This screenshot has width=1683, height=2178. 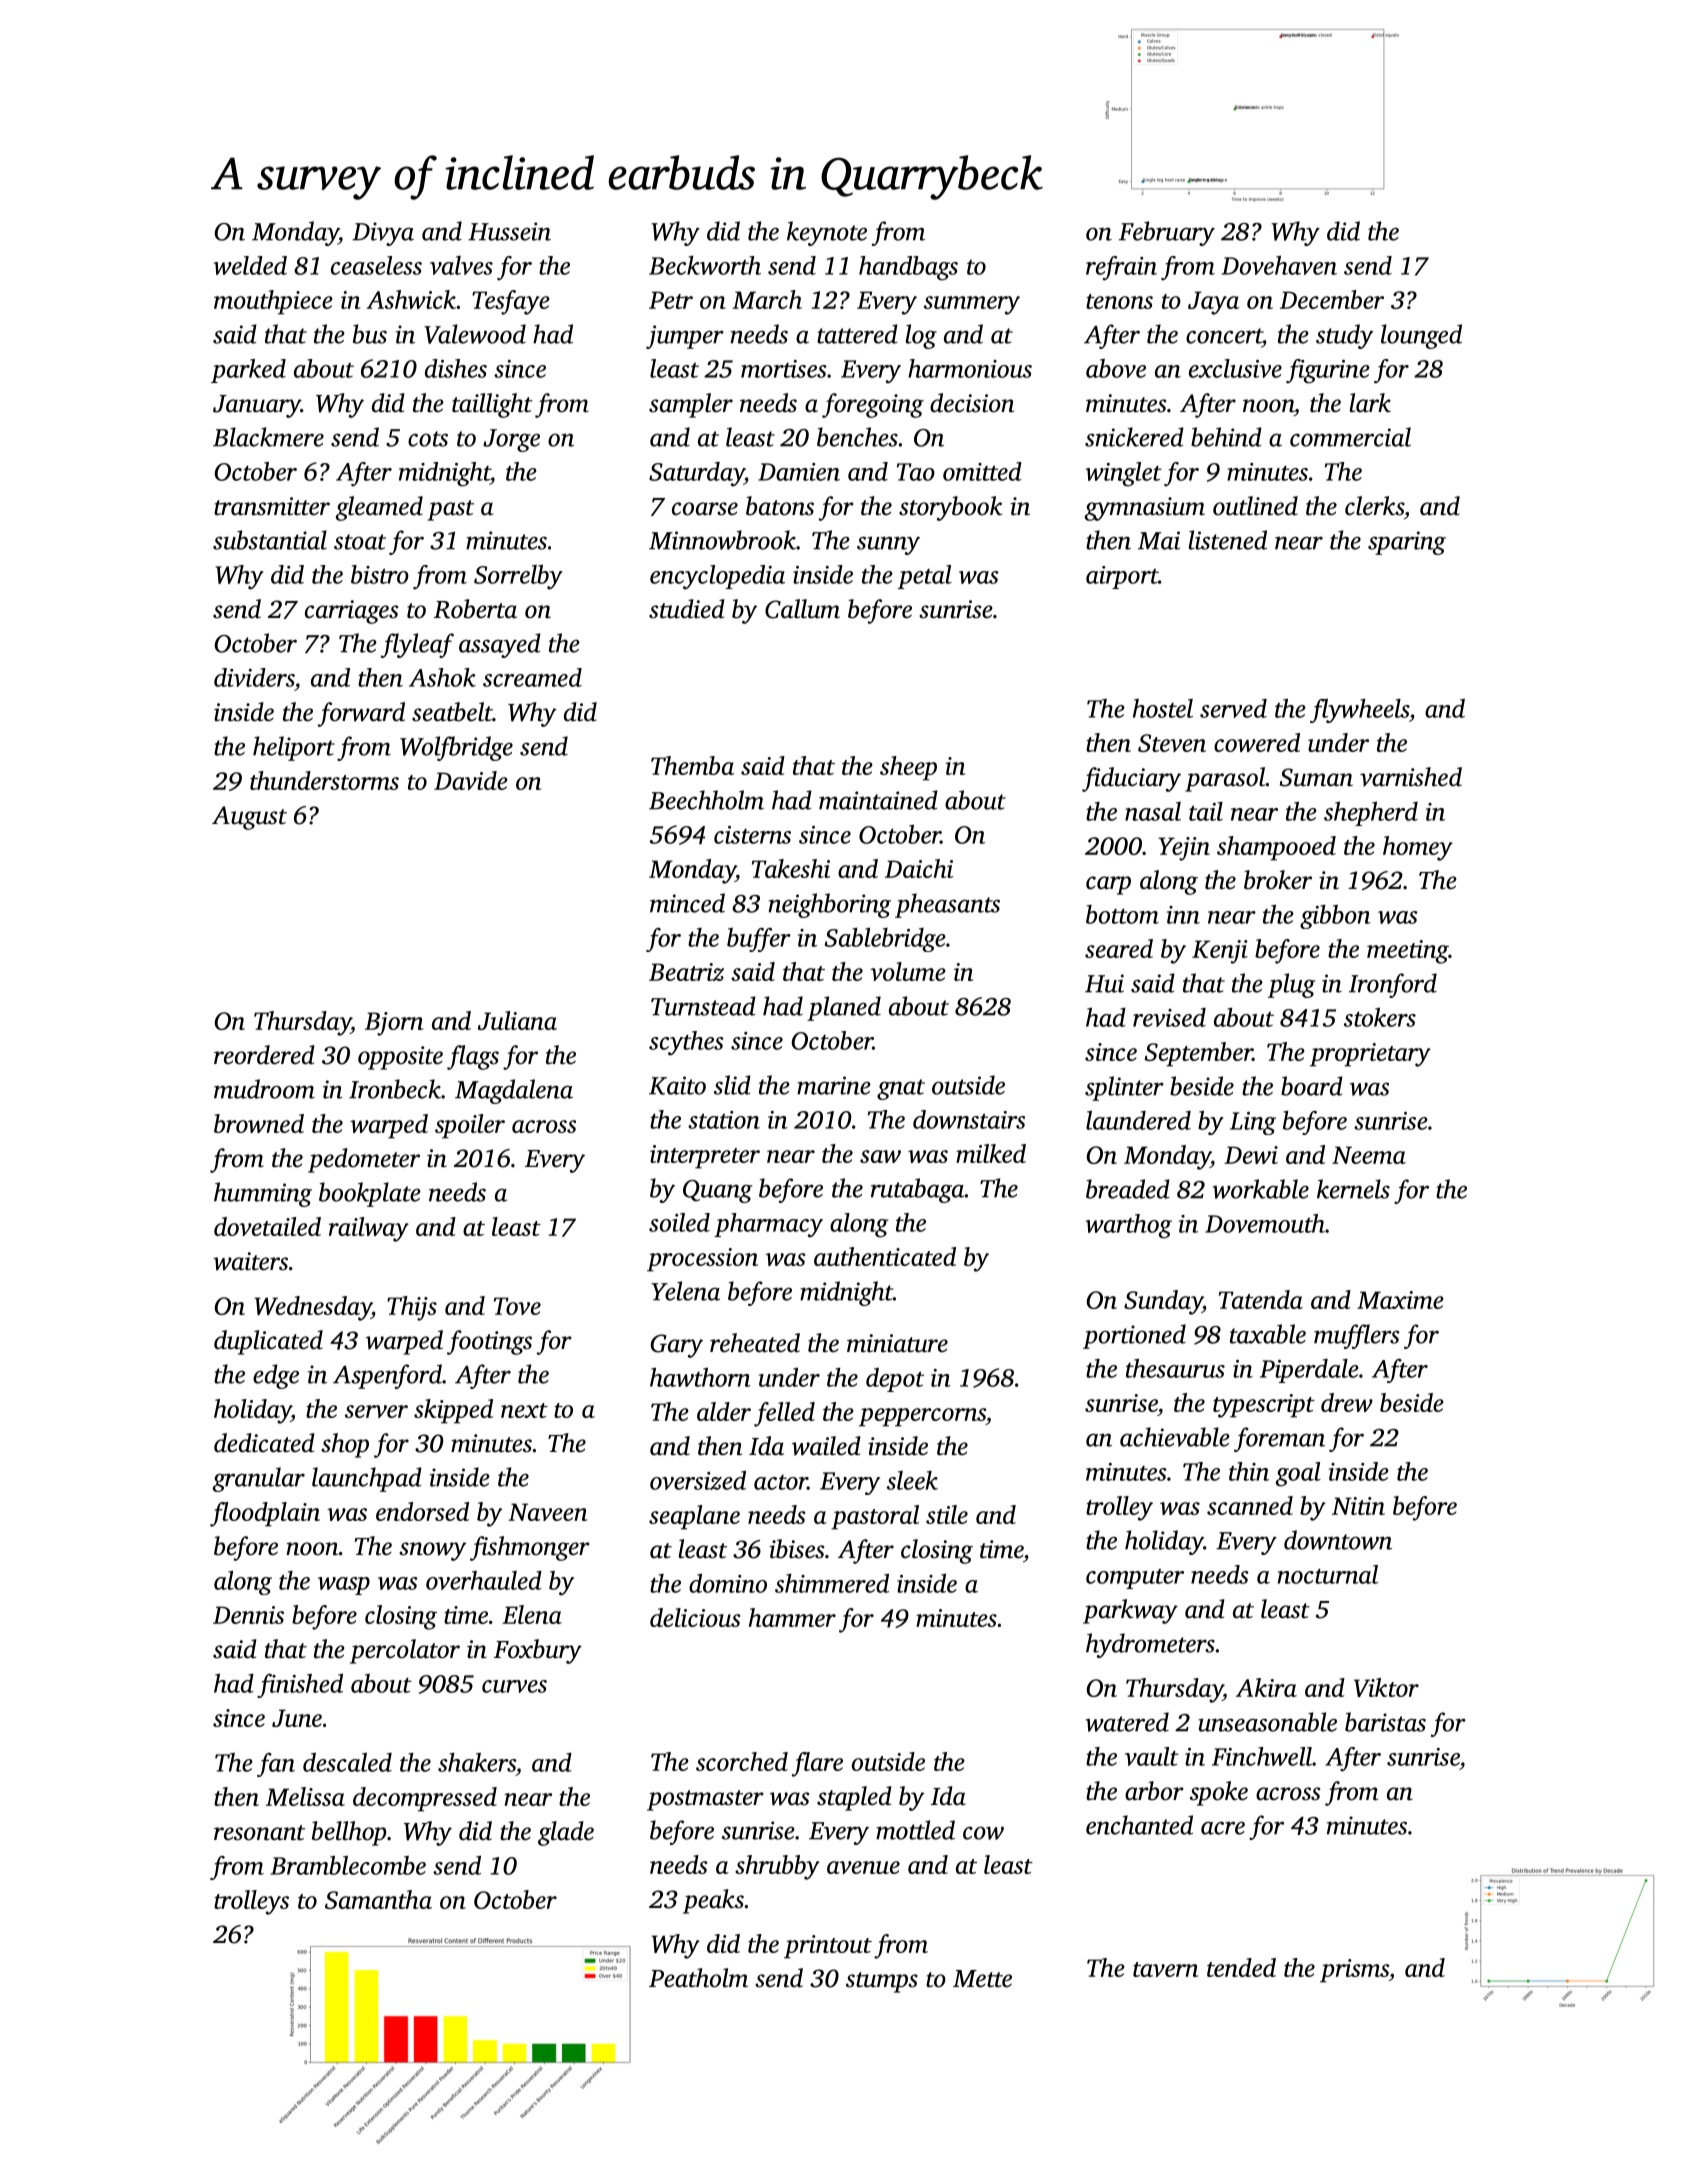 I want to click on Magdalena, so click(x=514, y=1091).
